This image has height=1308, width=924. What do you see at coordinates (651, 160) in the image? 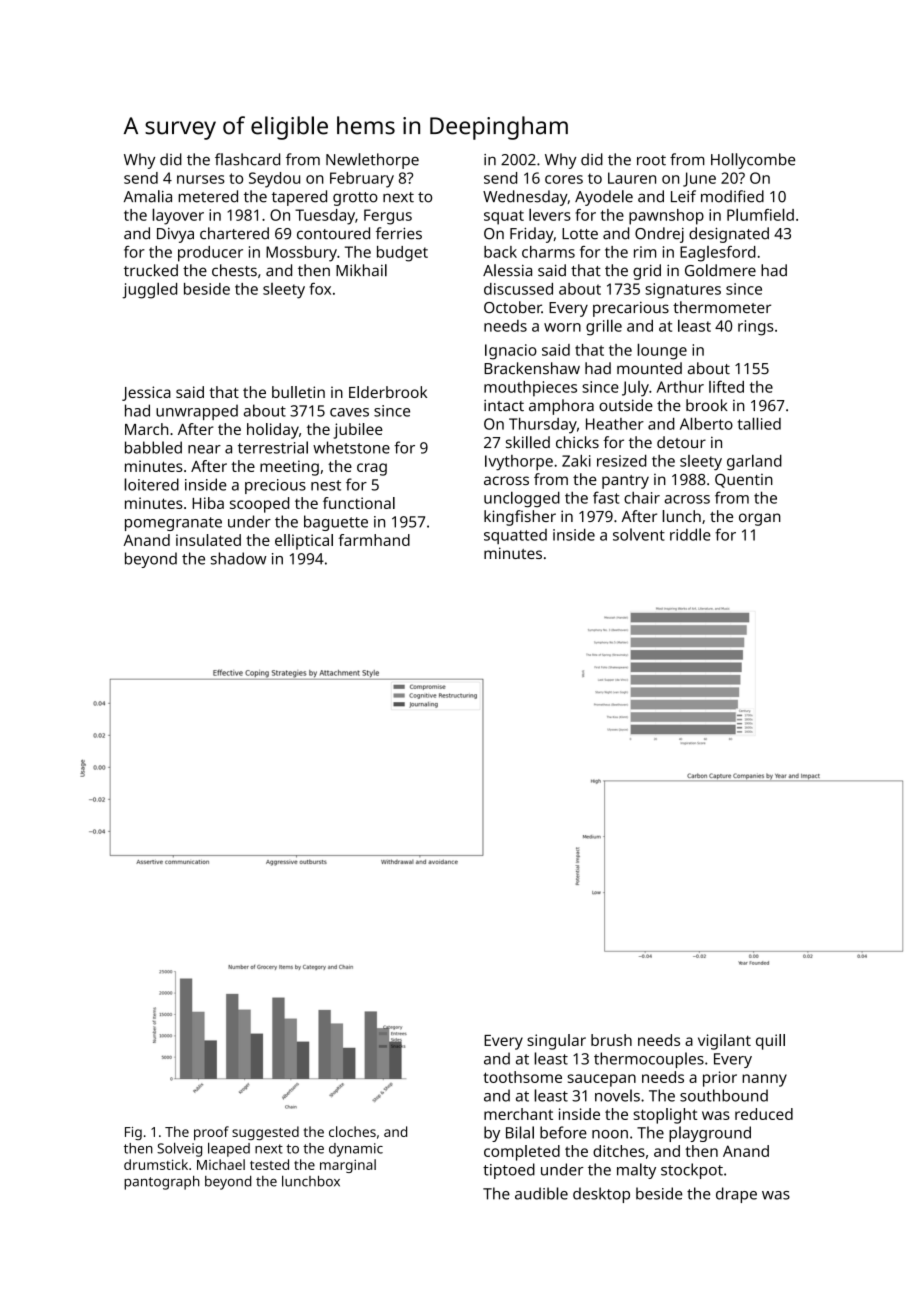
I see `root` at bounding box center [651, 160].
